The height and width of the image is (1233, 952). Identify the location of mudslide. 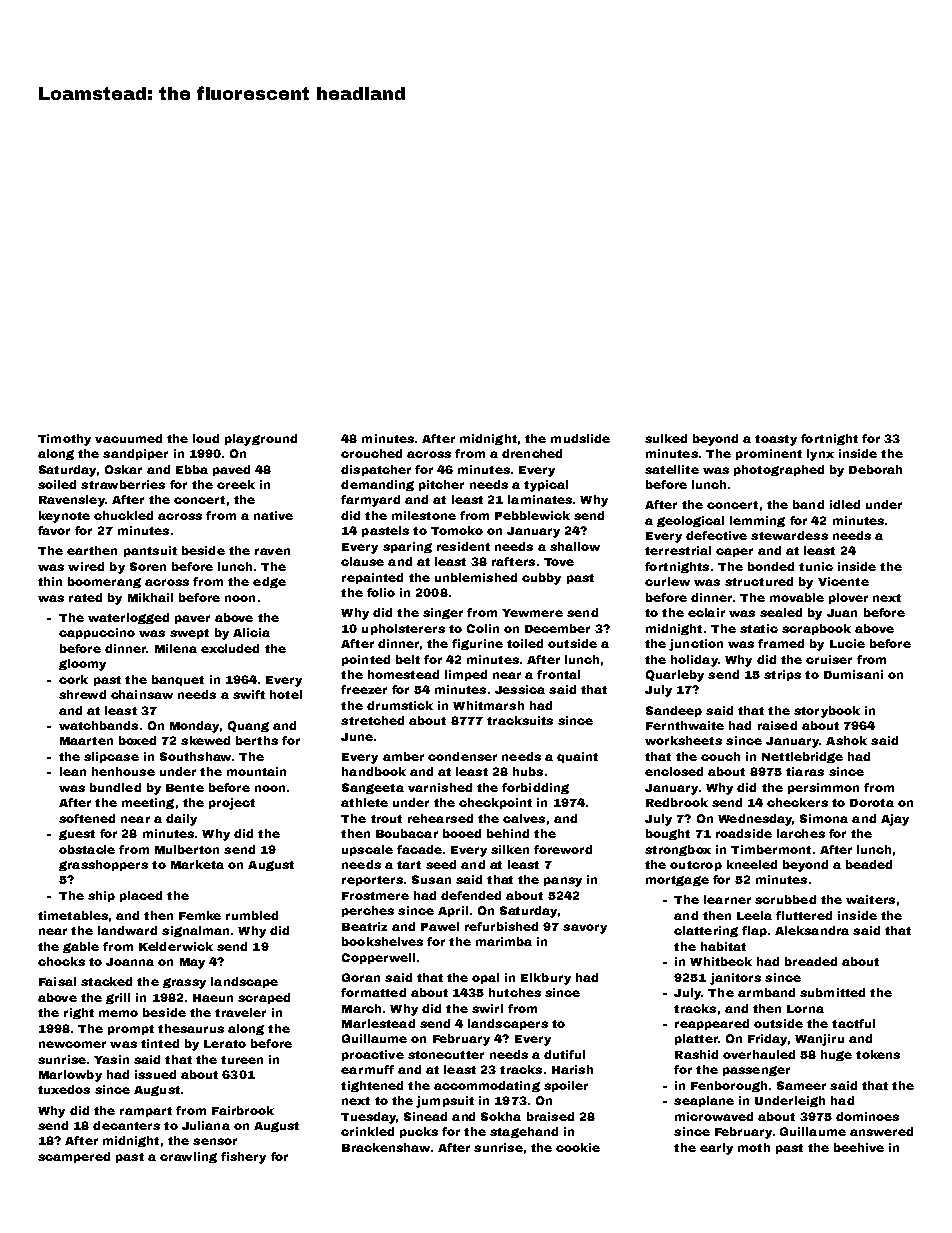
(580, 438).
